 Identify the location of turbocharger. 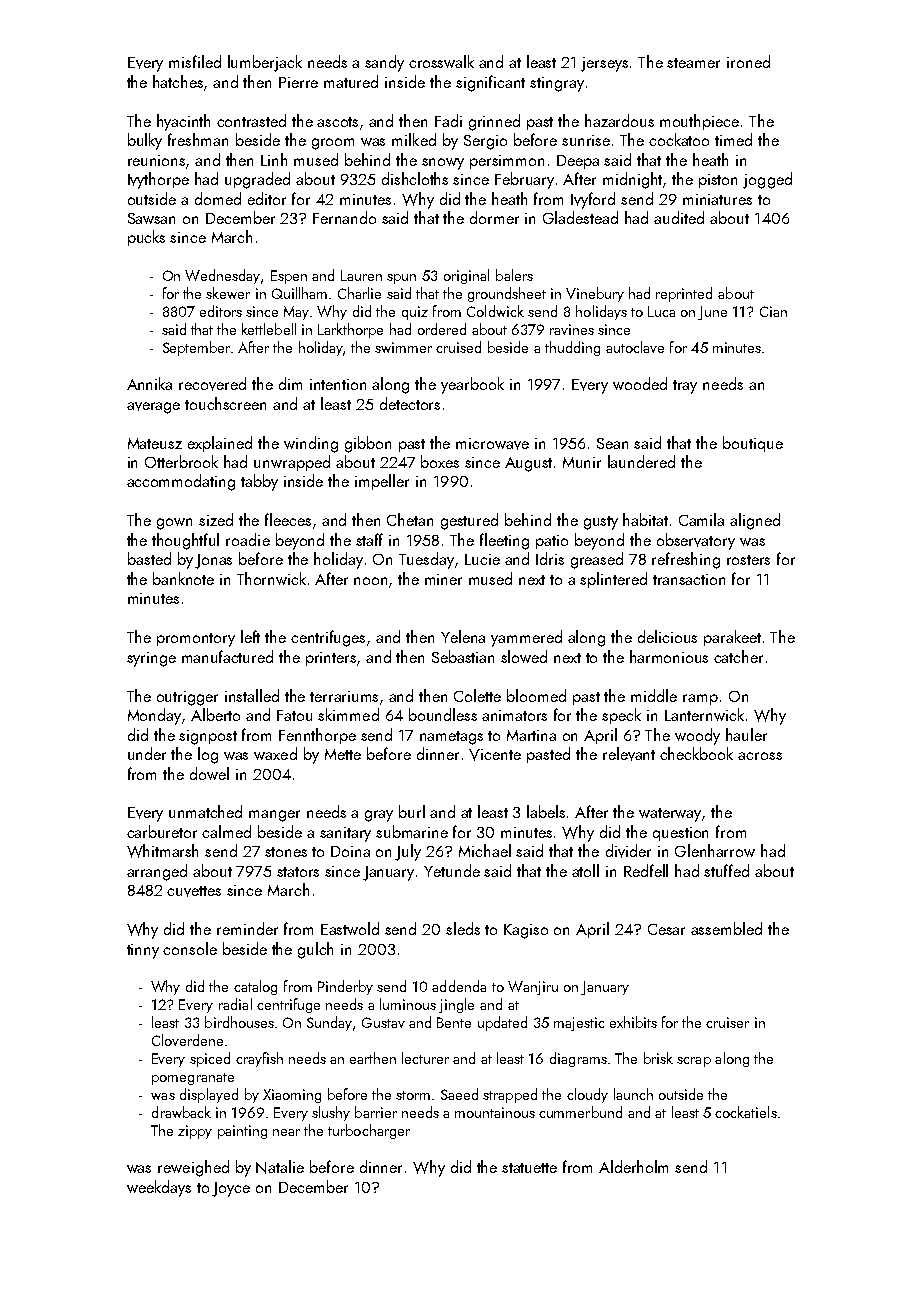
(369, 1131).
